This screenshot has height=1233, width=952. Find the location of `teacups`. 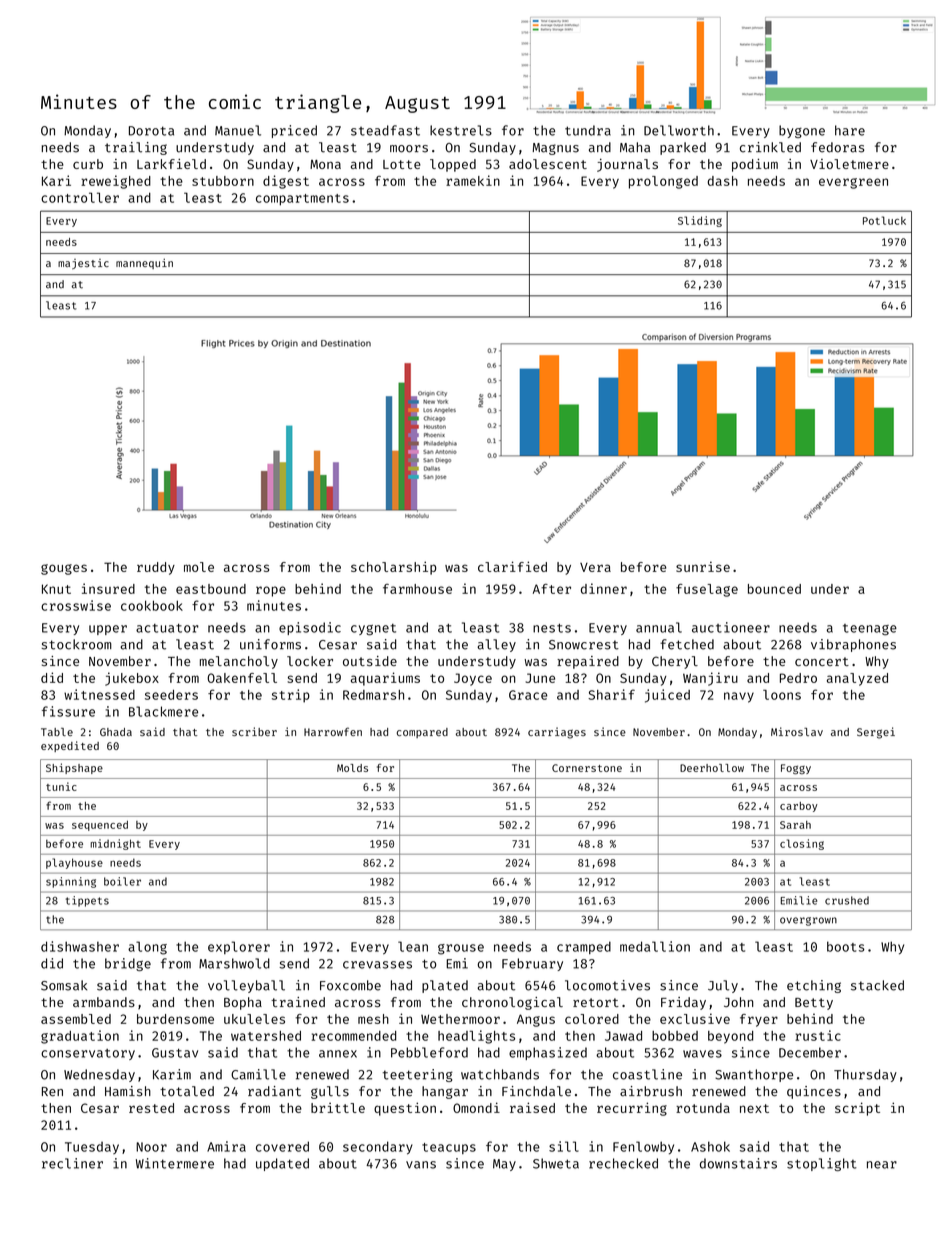

teacups is located at coordinates (449, 1148).
